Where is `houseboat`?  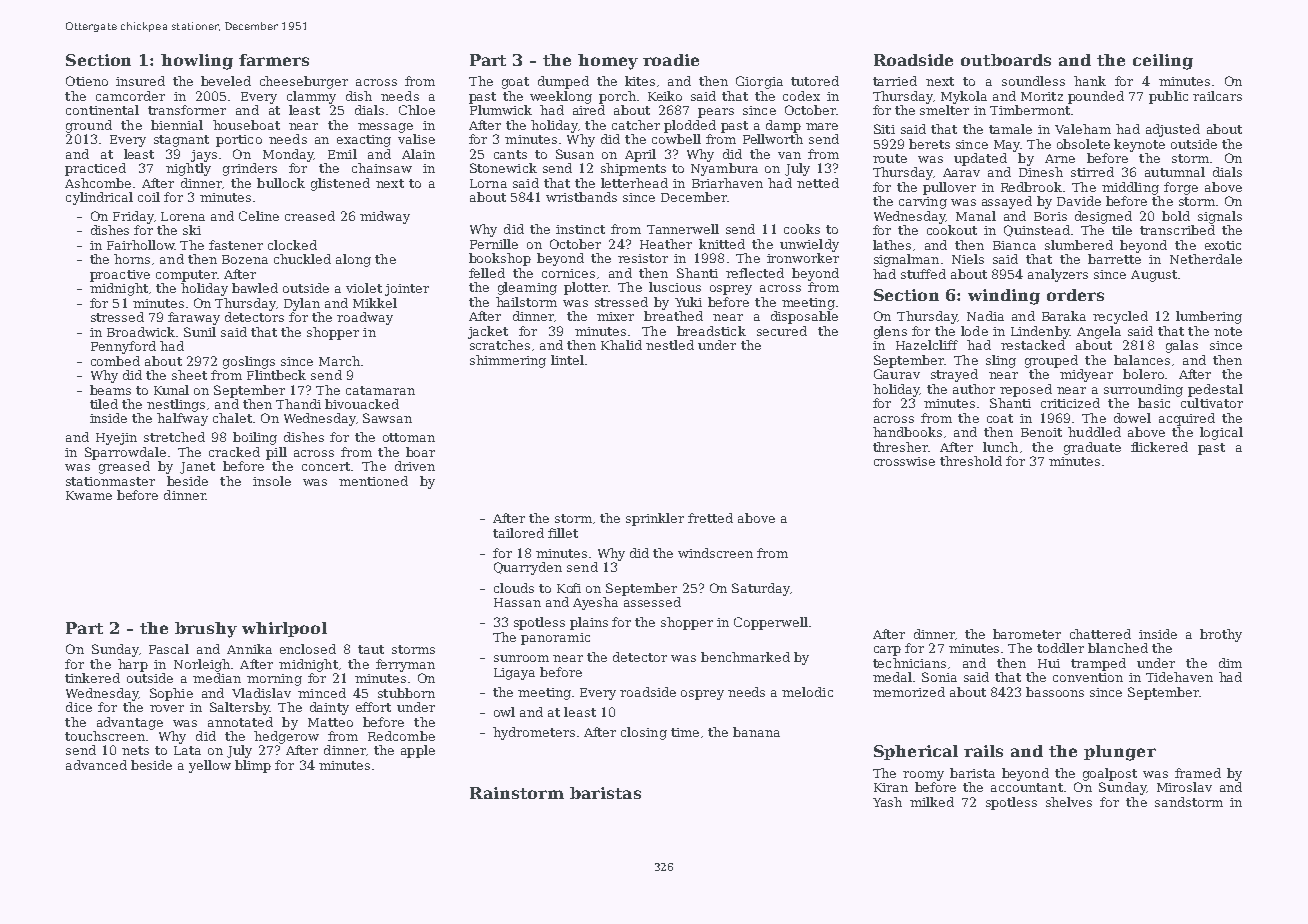
houseboat is located at coordinates (246, 125).
